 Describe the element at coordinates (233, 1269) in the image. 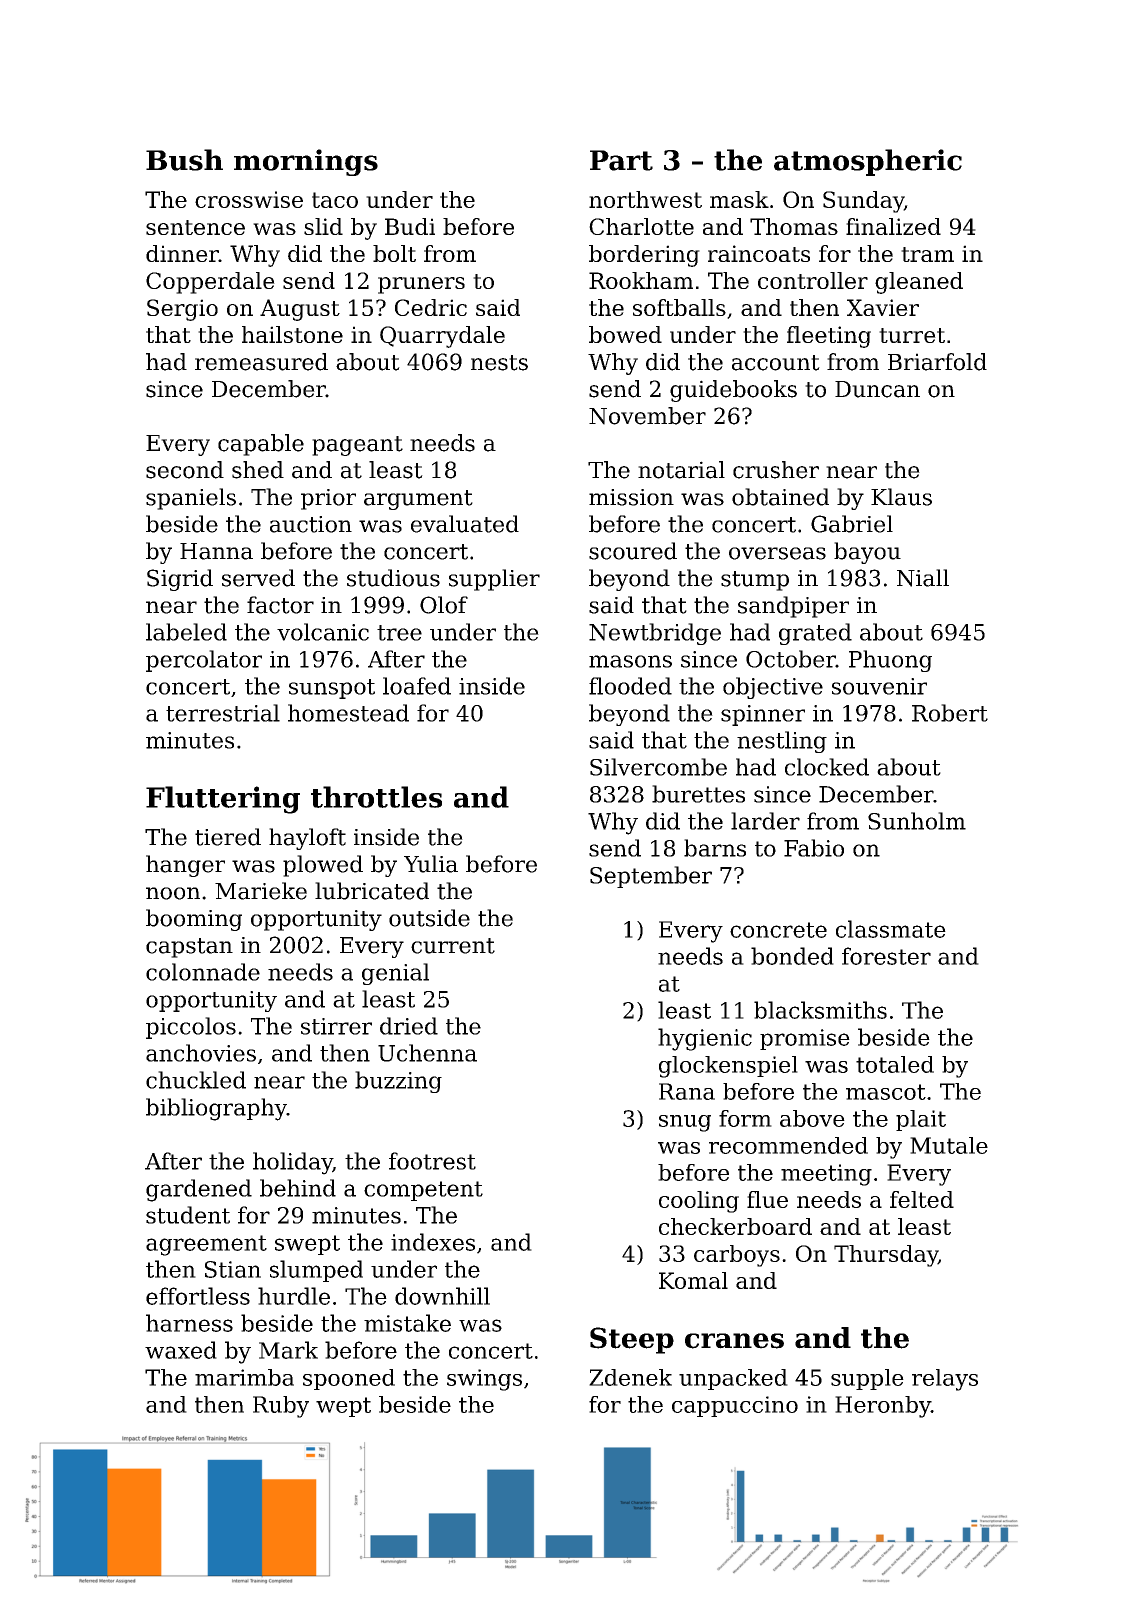

I see `Stian` at that location.
